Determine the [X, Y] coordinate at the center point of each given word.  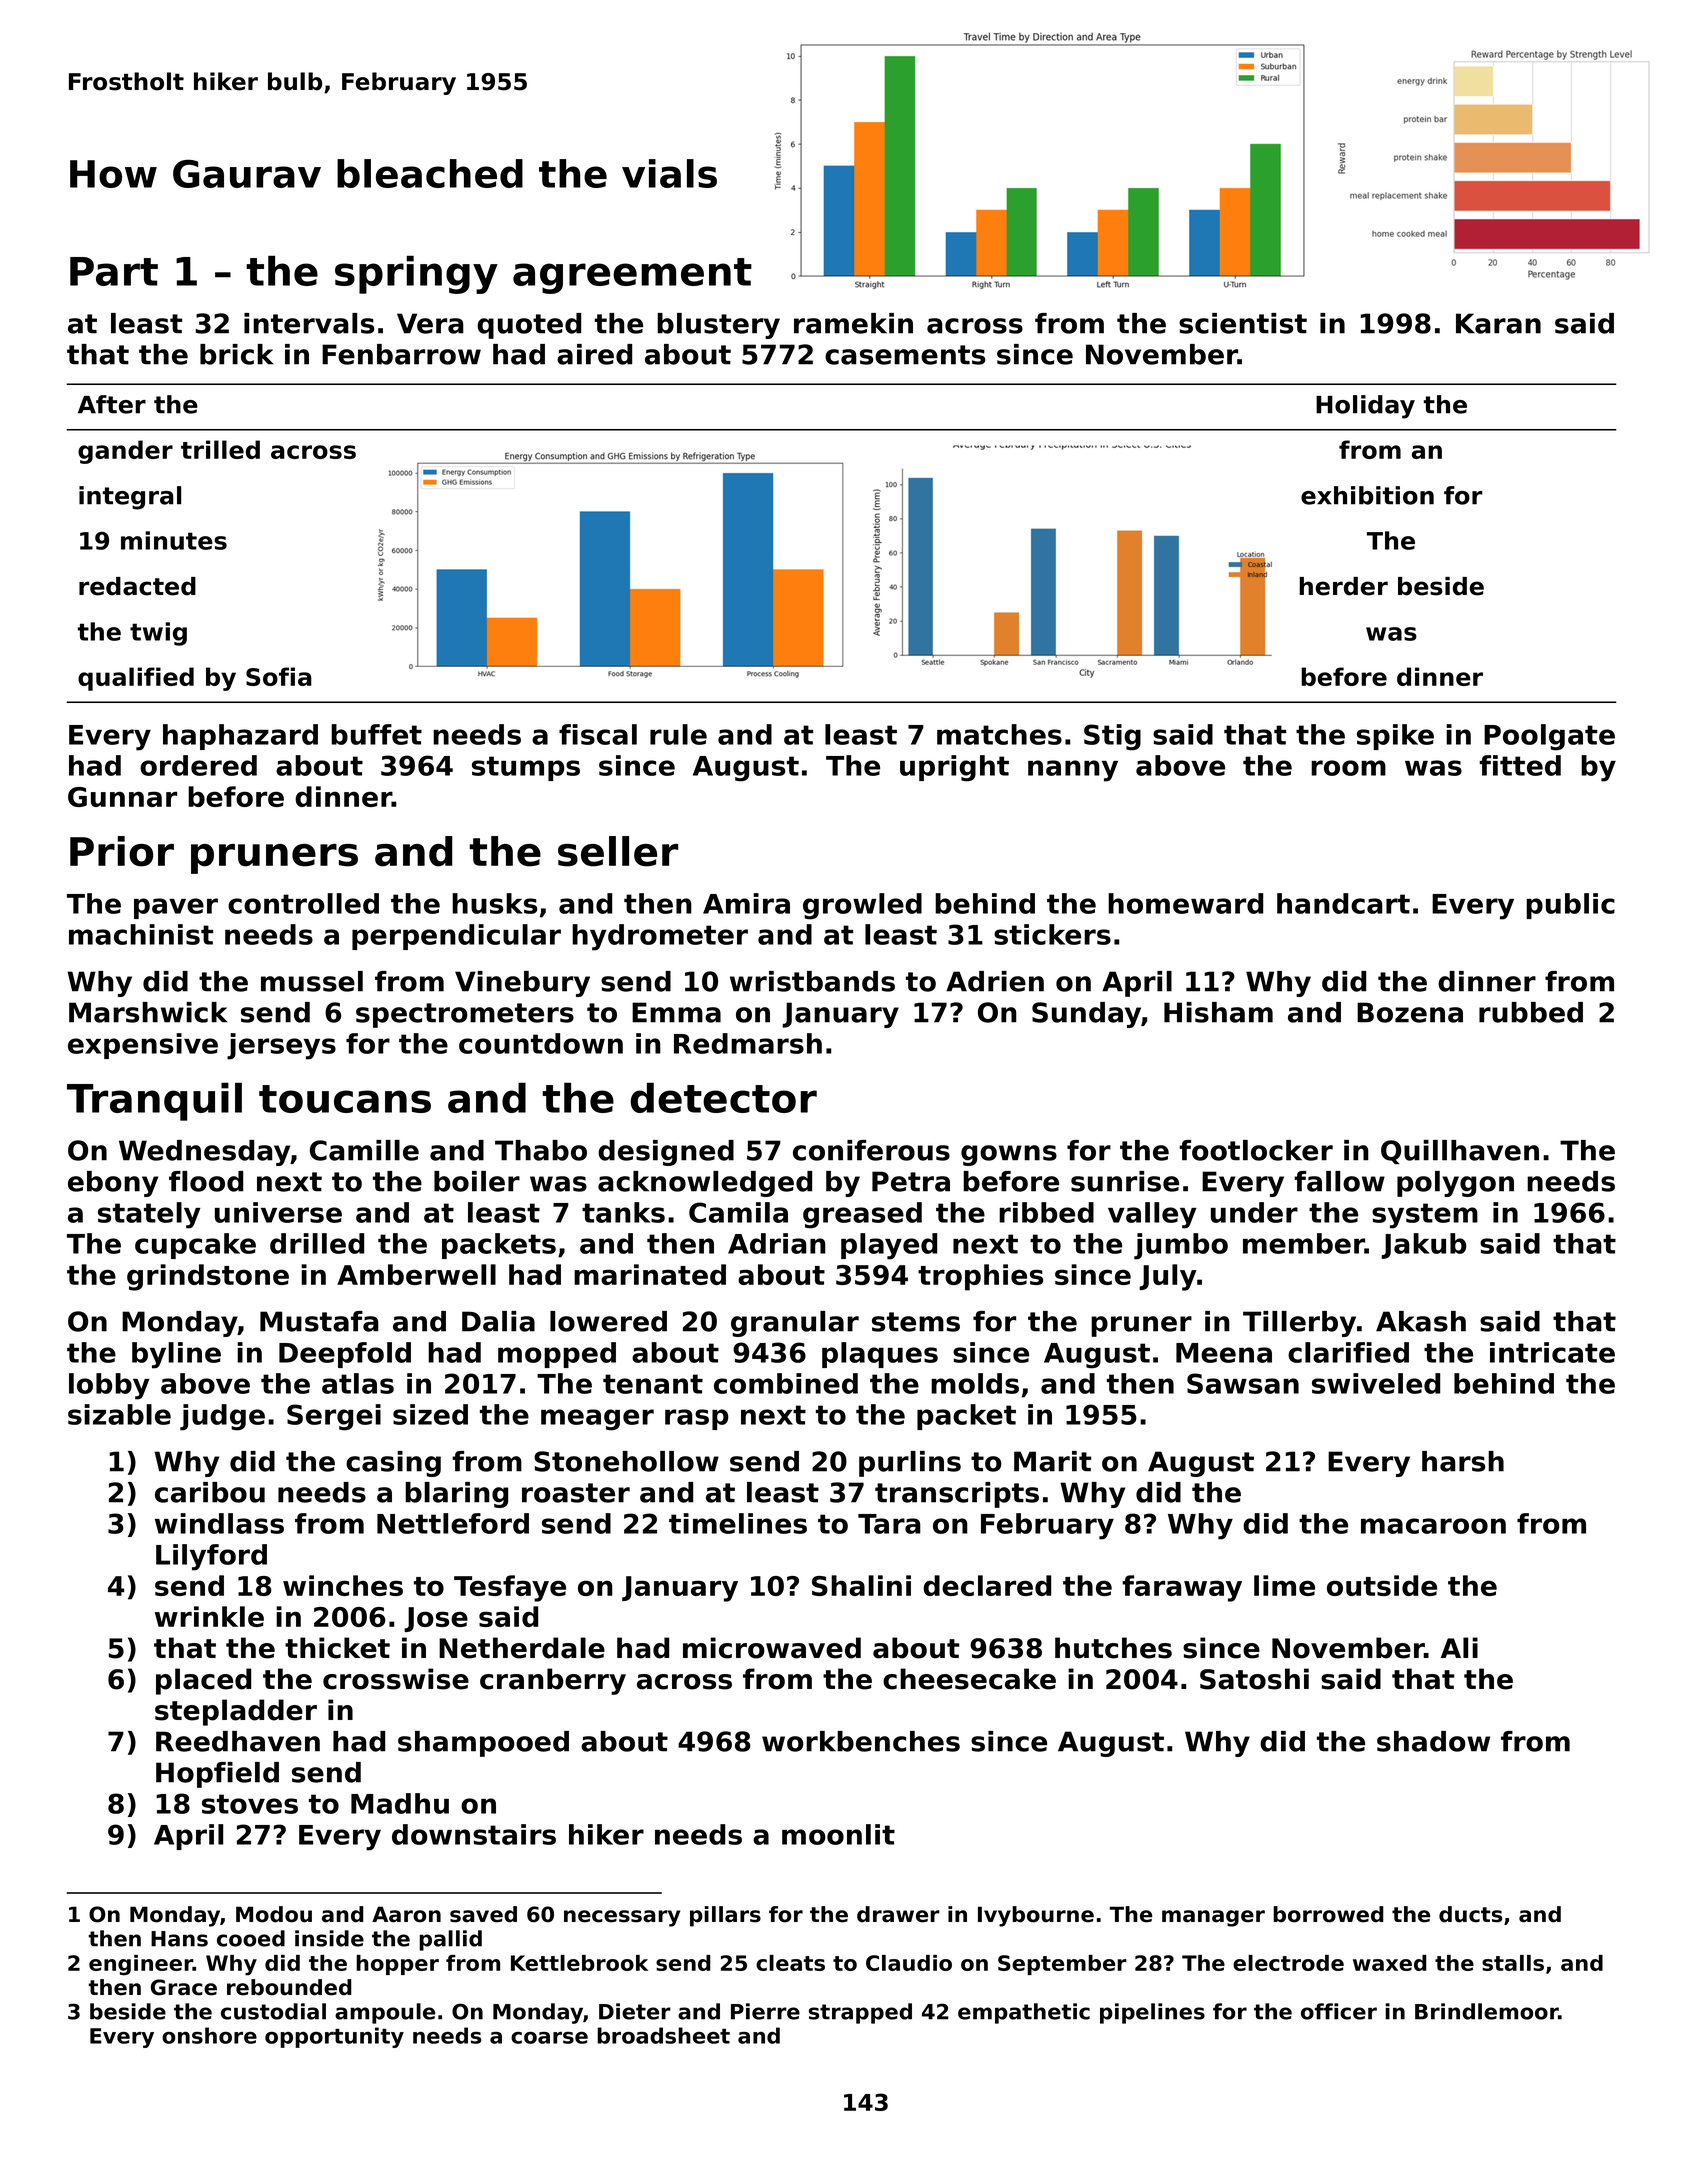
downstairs [474, 1834]
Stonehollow [626, 1461]
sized [430, 1414]
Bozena [1410, 1012]
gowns [1009, 1155]
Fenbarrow [401, 354]
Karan [1498, 323]
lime [1284, 1585]
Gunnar [122, 797]
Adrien [995, 981]
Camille [364, 1150]
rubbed [1531, 1012]
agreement [632, 276]
